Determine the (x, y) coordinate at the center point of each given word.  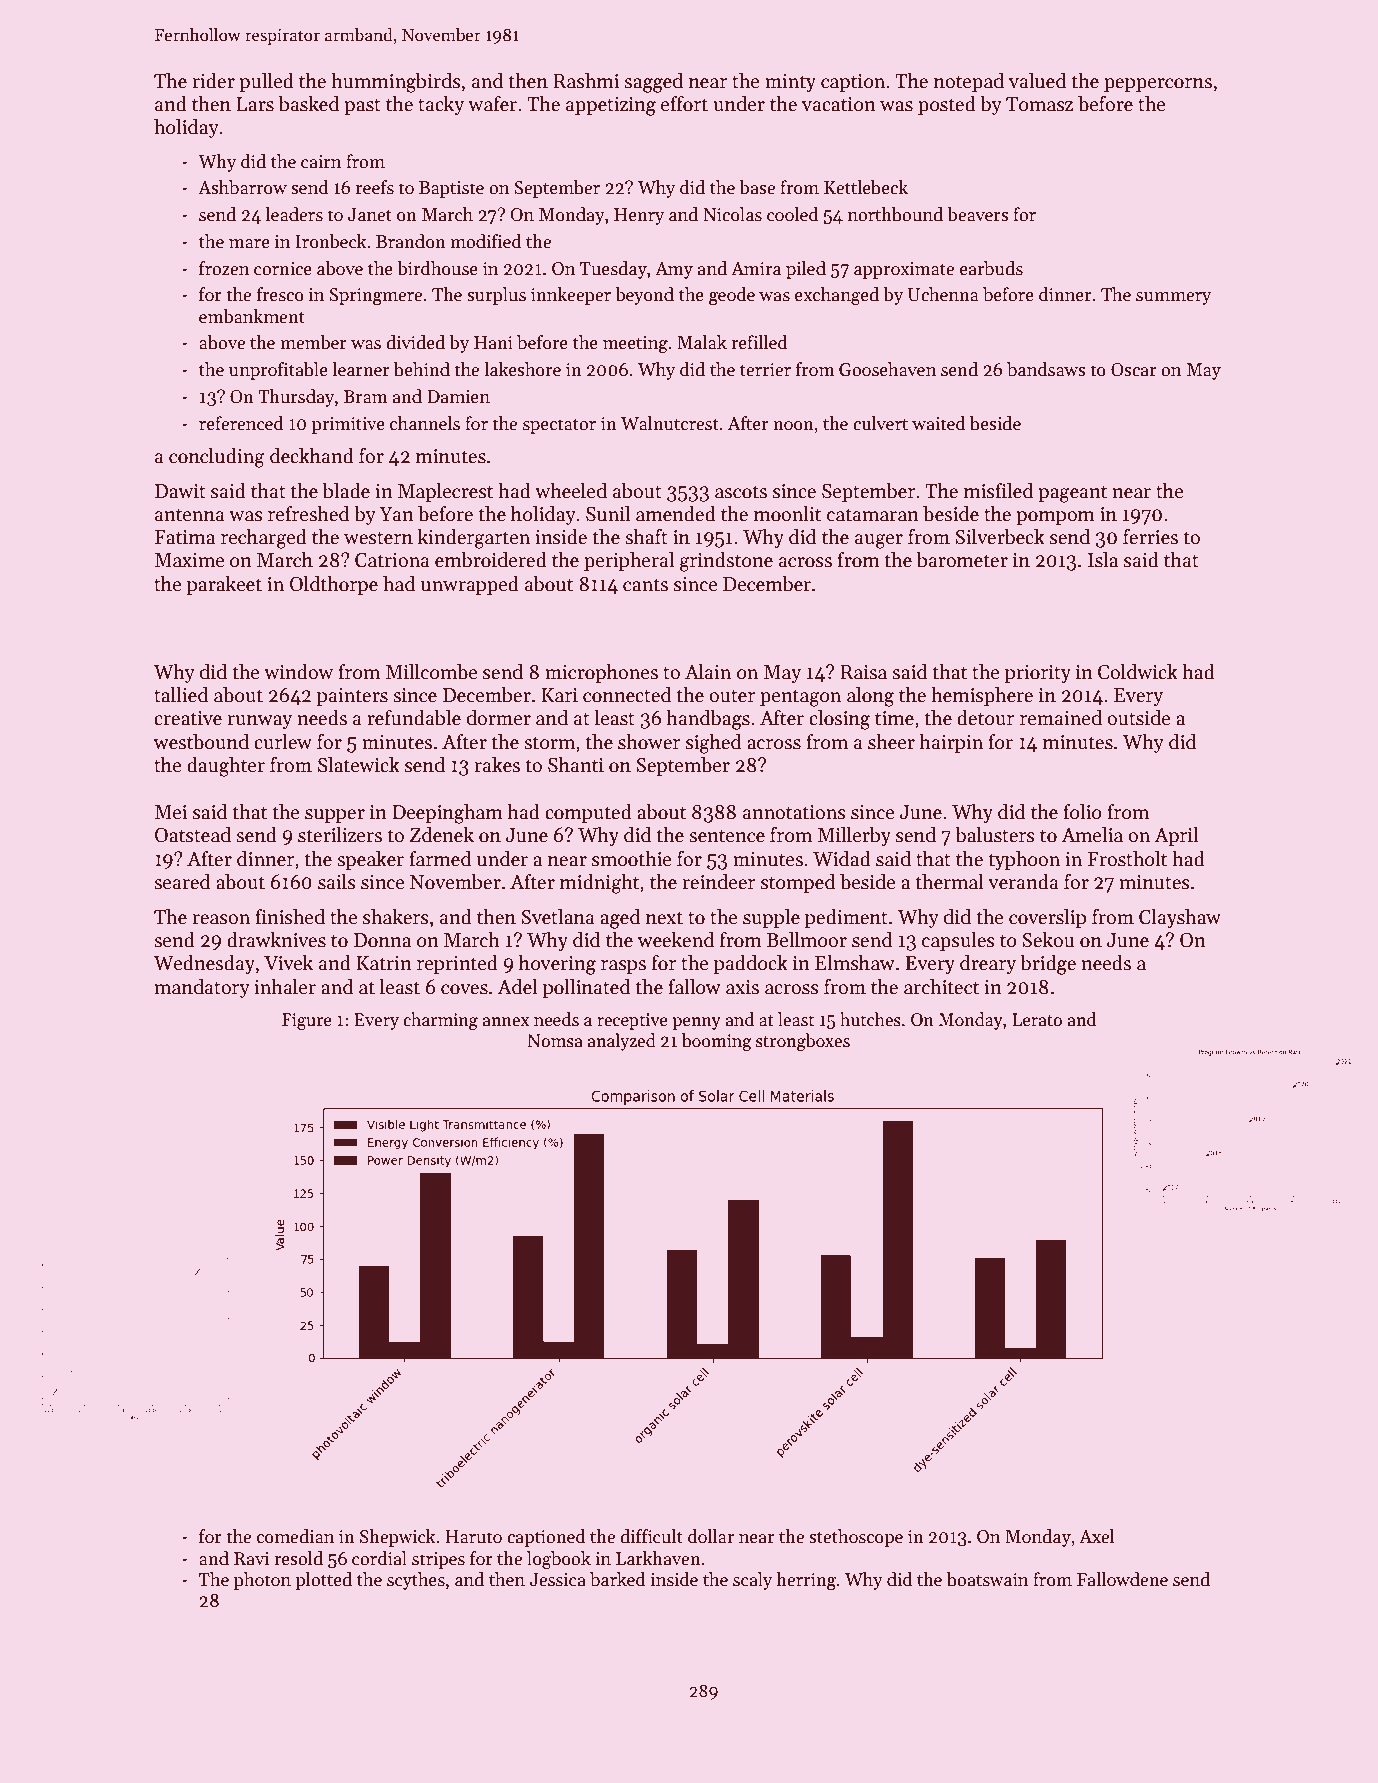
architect (941, 987)
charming (440, 1021)
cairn (321, 162)
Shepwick (398, 1538)
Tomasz (1039, 104)
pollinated (586, 988)
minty (790, 83)
